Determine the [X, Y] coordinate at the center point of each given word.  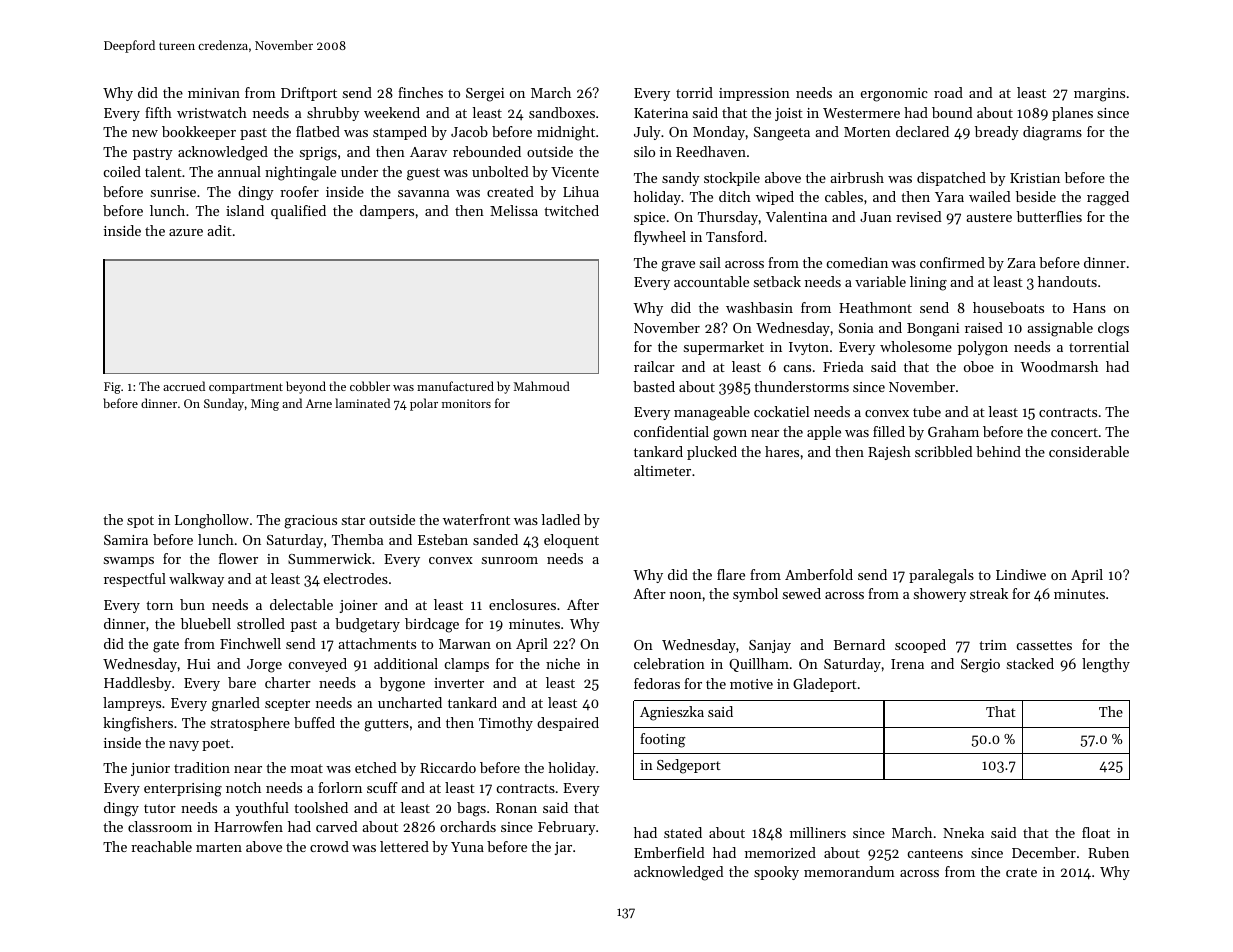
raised [984, 327]
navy [184, 746]
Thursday [728, 218]
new [145, 133]
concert [1074, 432]
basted [654, 386]
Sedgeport [689, 766]
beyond [306, 387]
